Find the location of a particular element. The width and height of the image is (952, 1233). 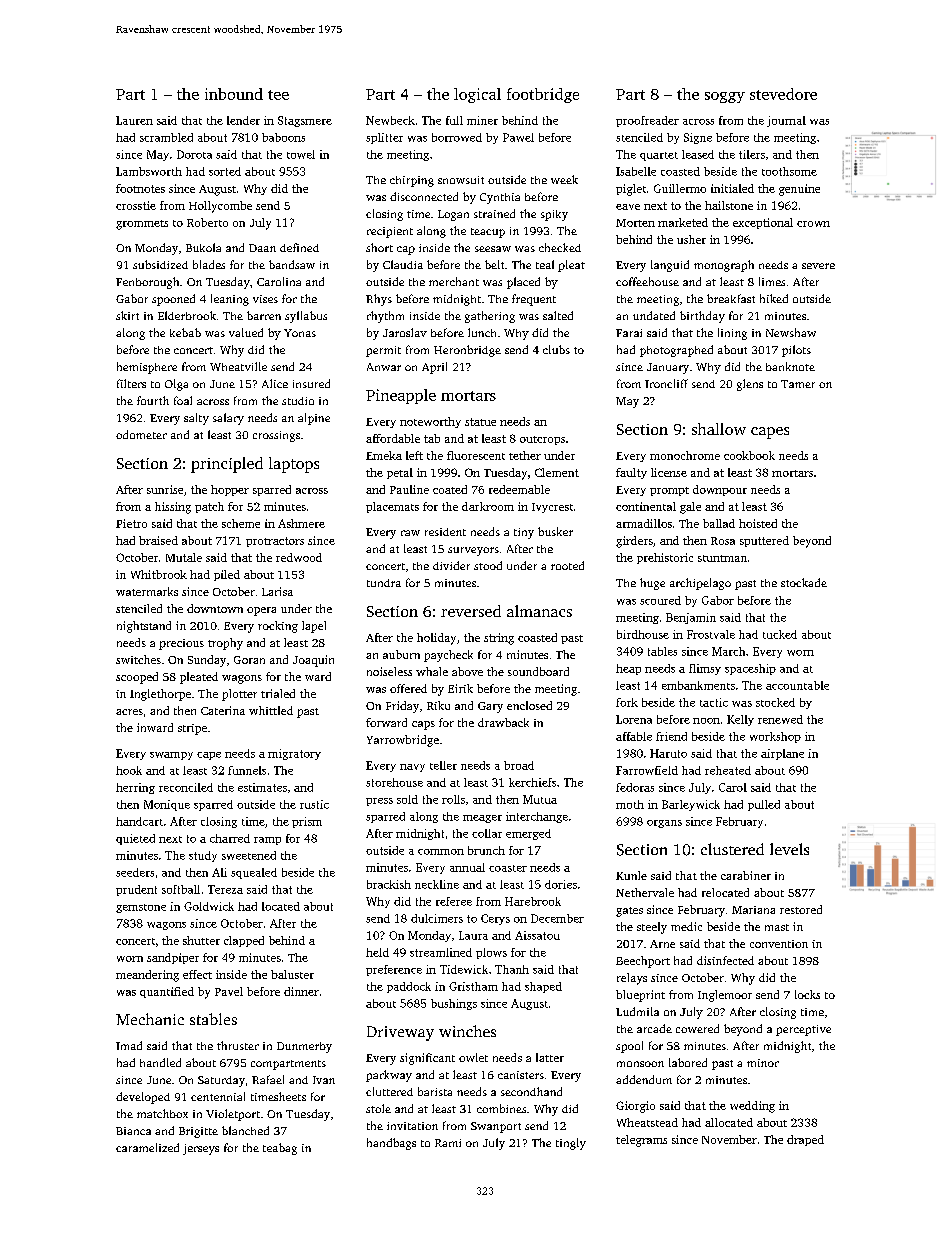

Lauren is located at coordinates (134, 120).
